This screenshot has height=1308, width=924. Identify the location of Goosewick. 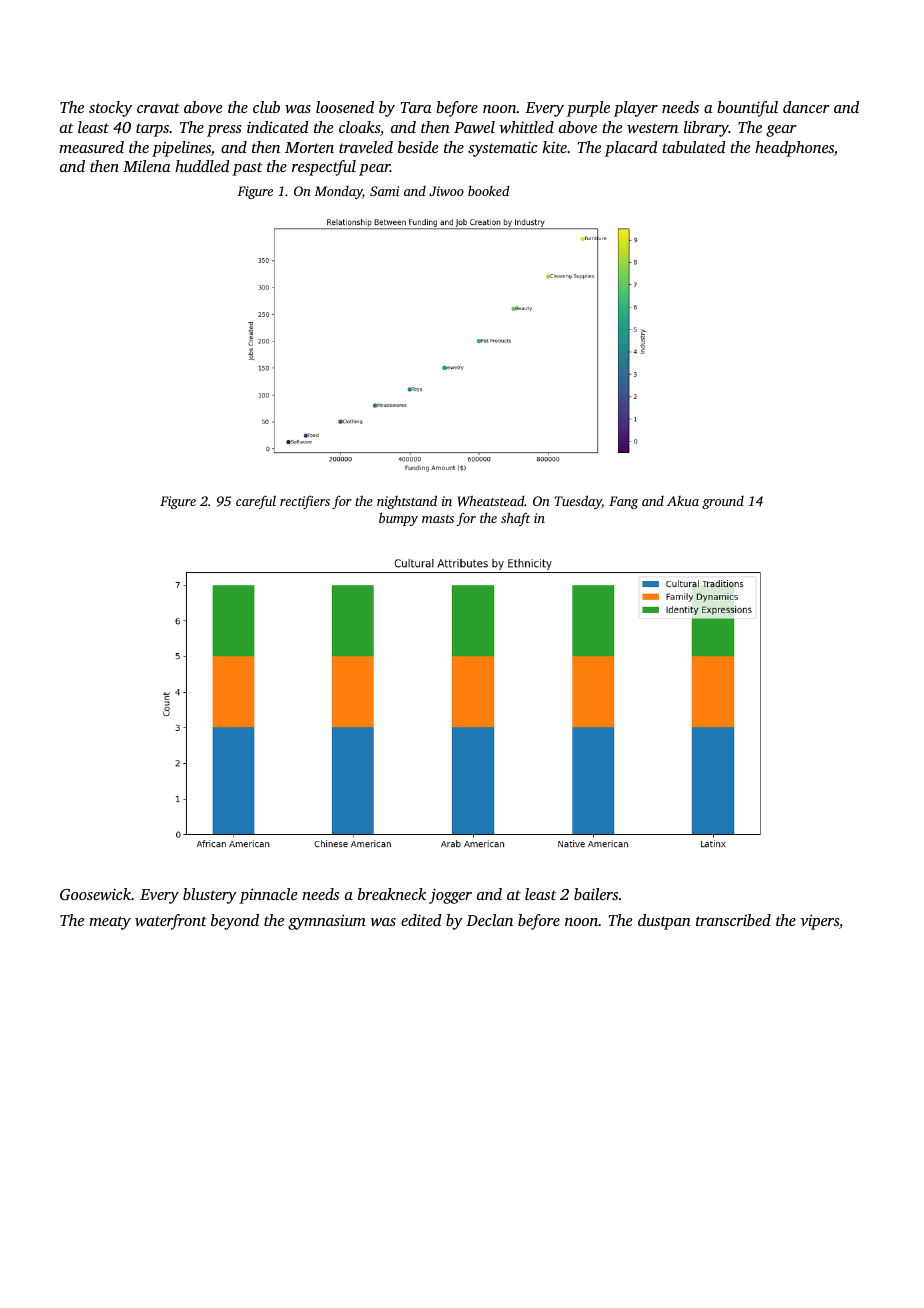
(95, 894).
